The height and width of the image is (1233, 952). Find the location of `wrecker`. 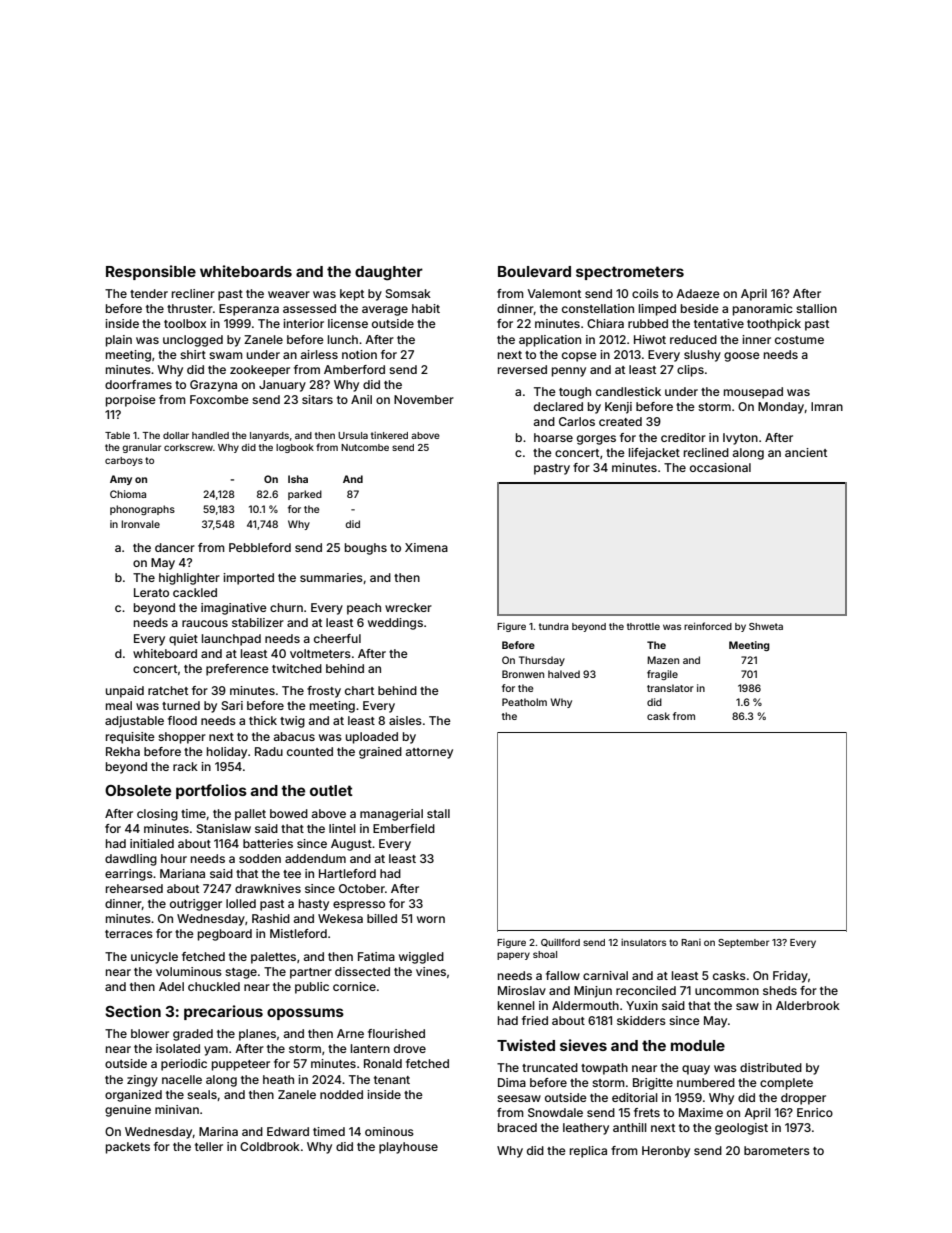

wrecker is located at coordinates (408, 607).
